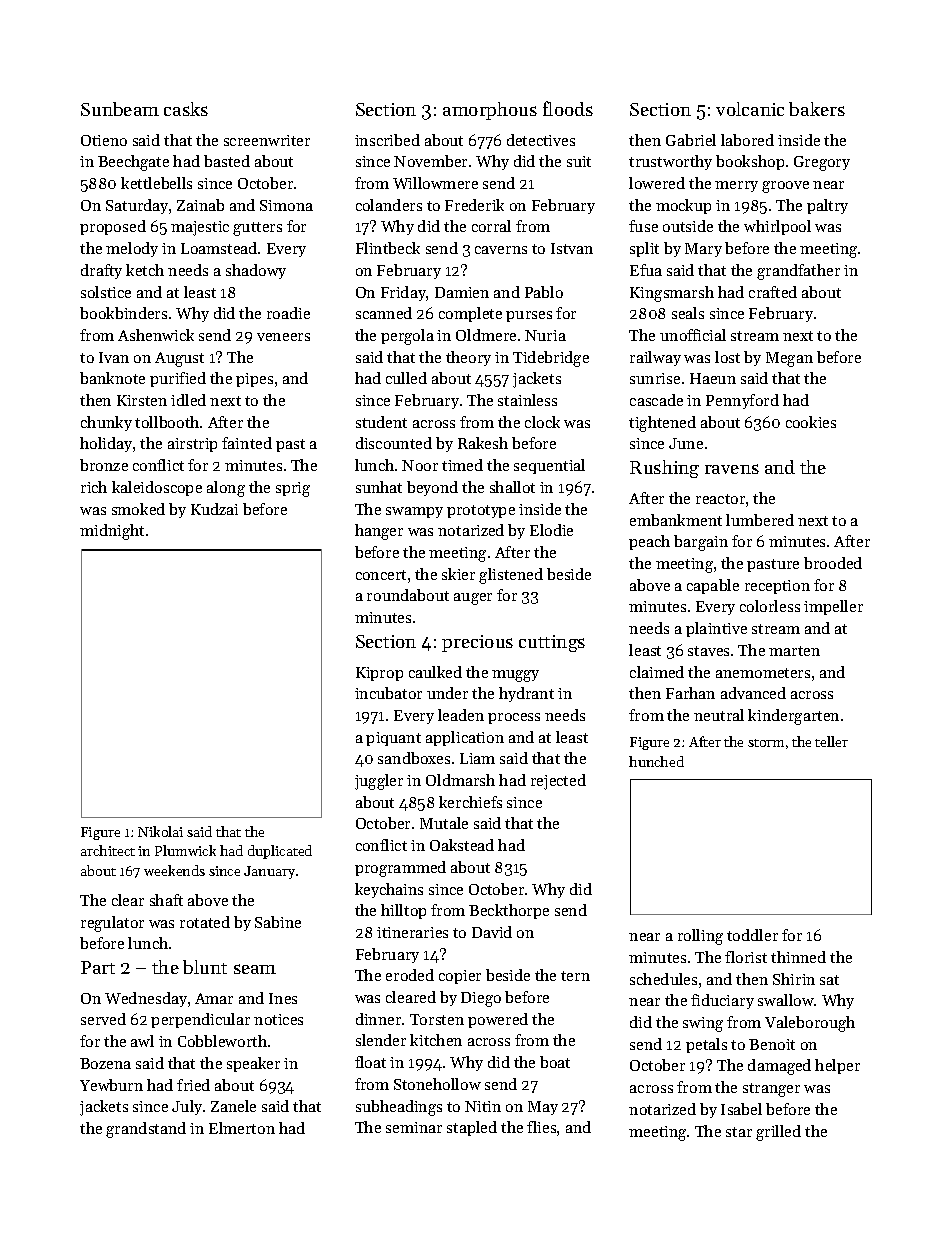 The height and width of the screenshot is (1233, 952). Describe the element at coordinates (827, 206) in the screenshot. I see `paltry` at that location.
